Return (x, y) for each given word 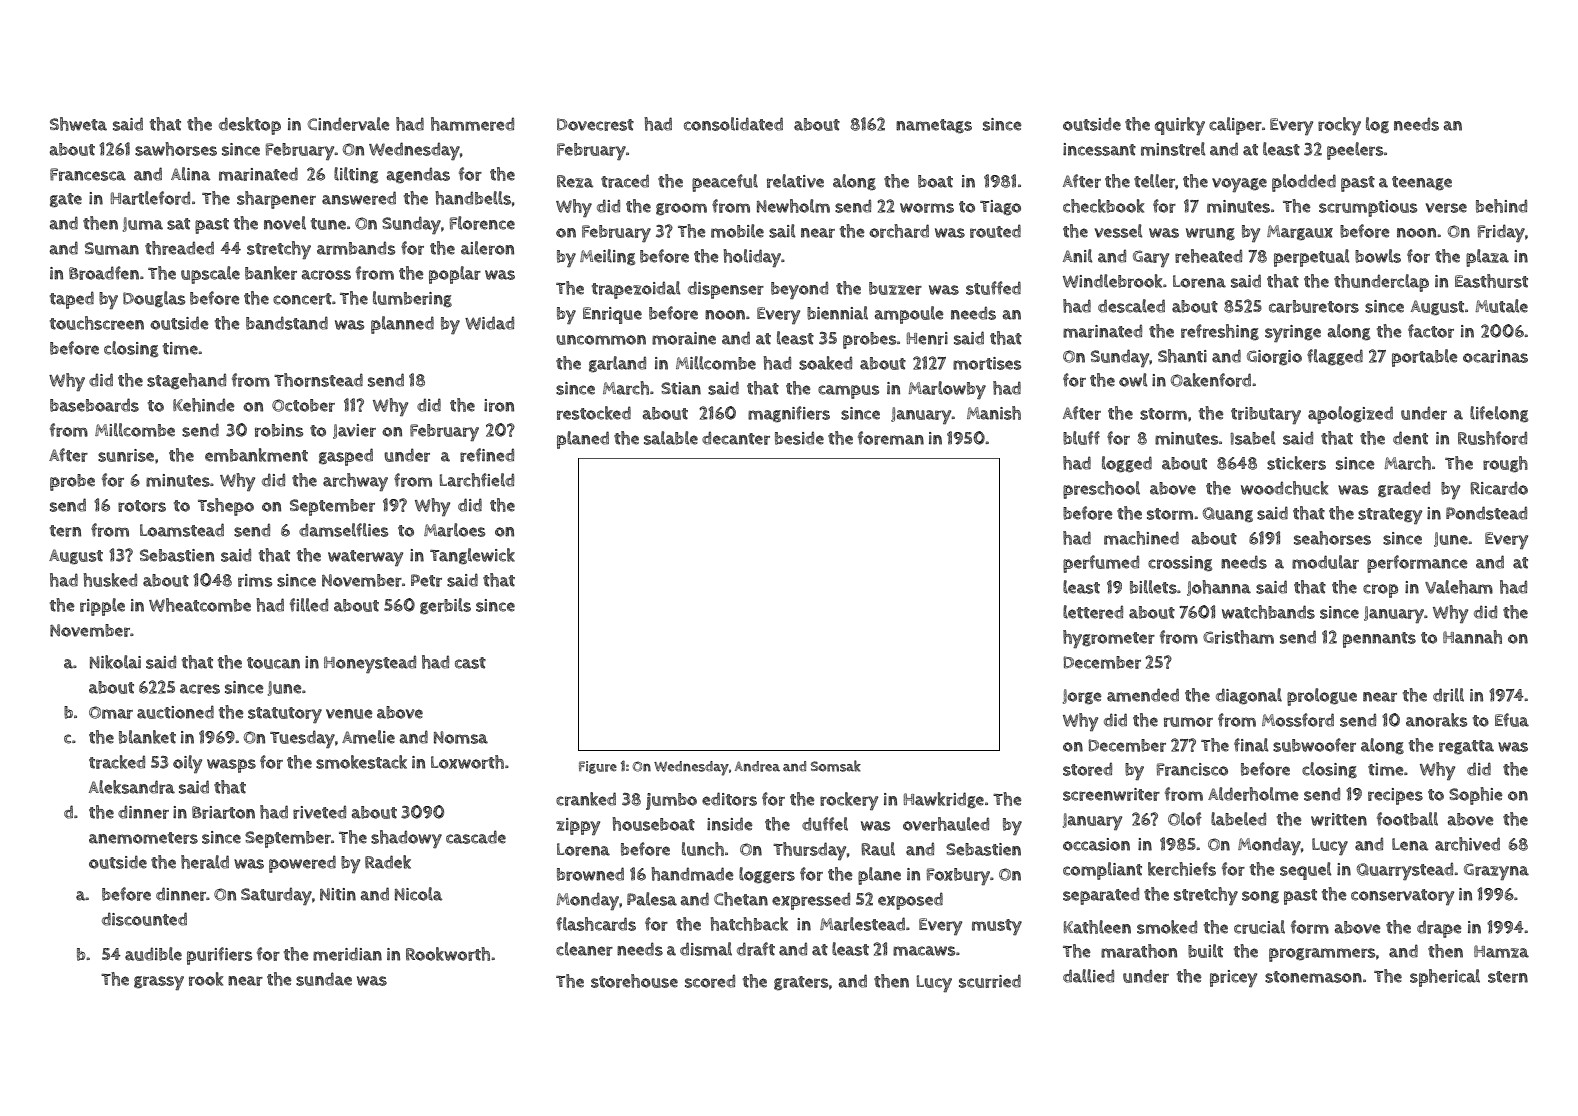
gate (66, 200)
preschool (1101, 490)
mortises (987, 363)
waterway (365, 558)
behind (1501, 206)
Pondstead (1486, 513)
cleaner (584, 949)
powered (302, 864)
